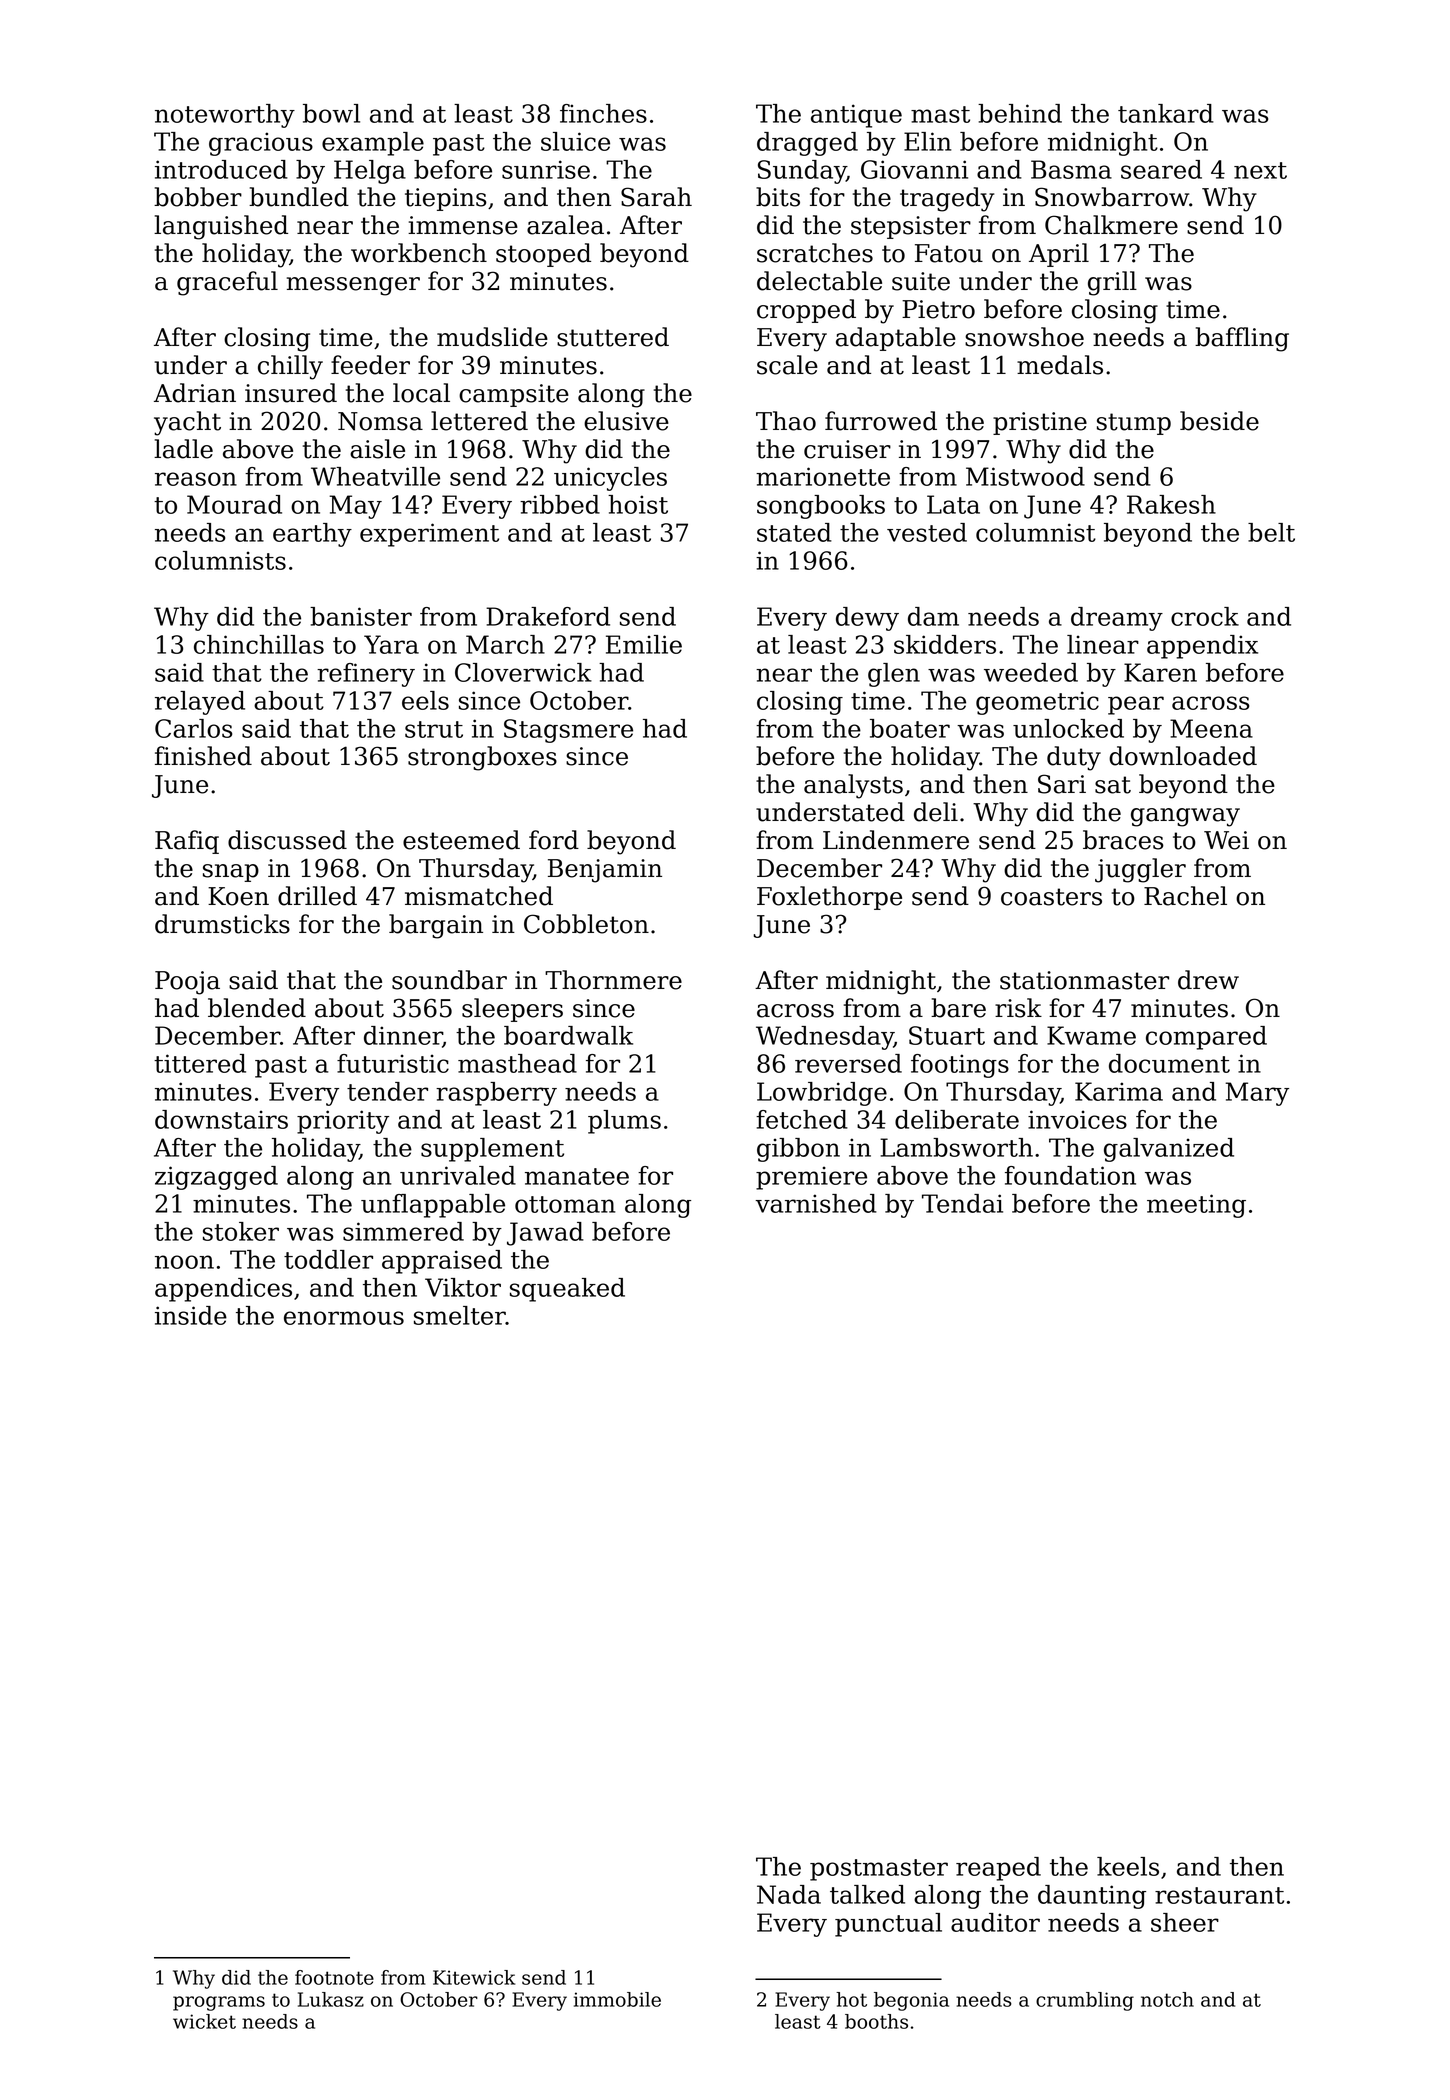 This image has height=2100, width=1450. Describe the element at coordinates (1167, 1999) in the image. I see `notch` at that location.
